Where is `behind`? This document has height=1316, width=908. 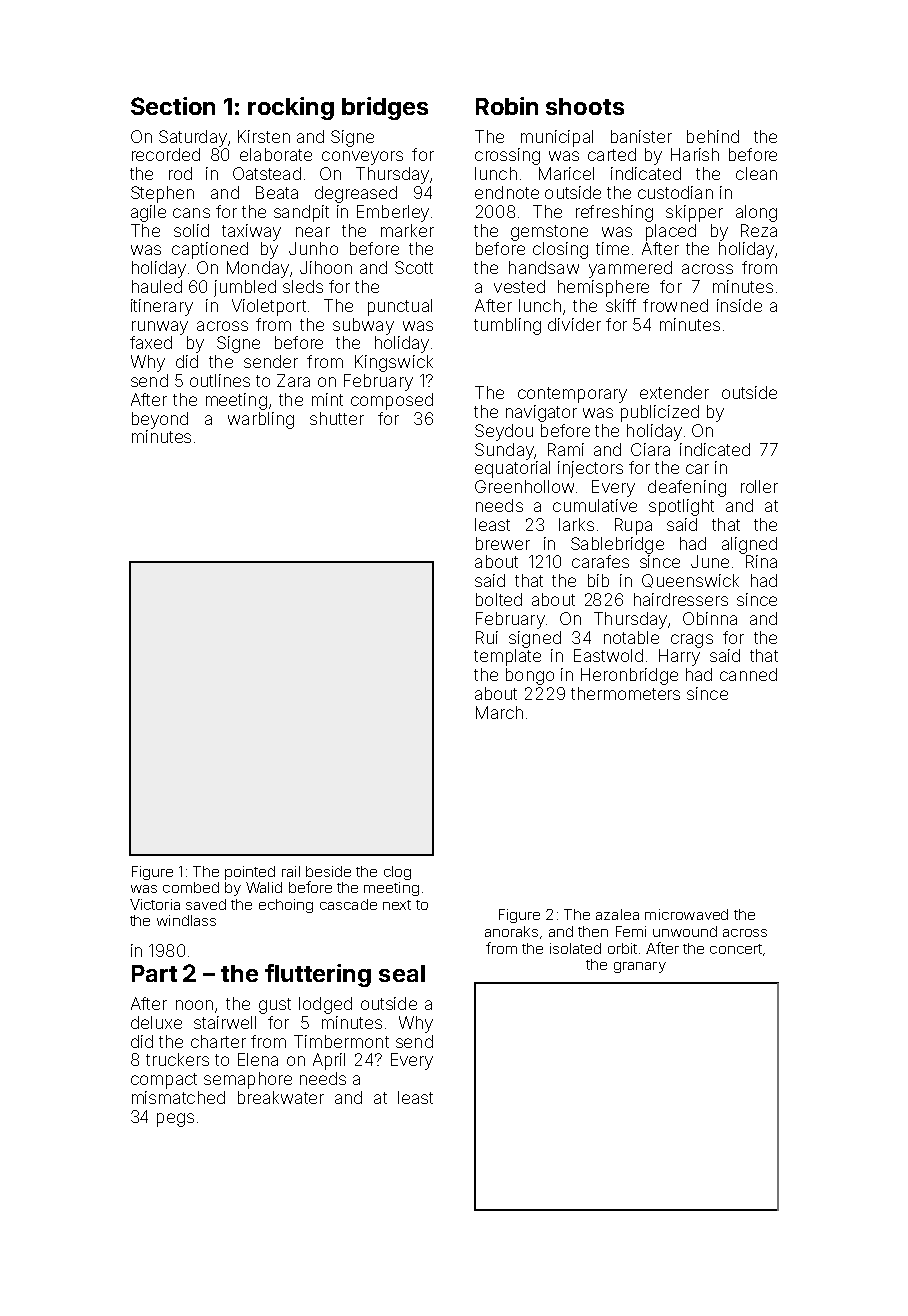 behind is located at coordinates (713, 136).
